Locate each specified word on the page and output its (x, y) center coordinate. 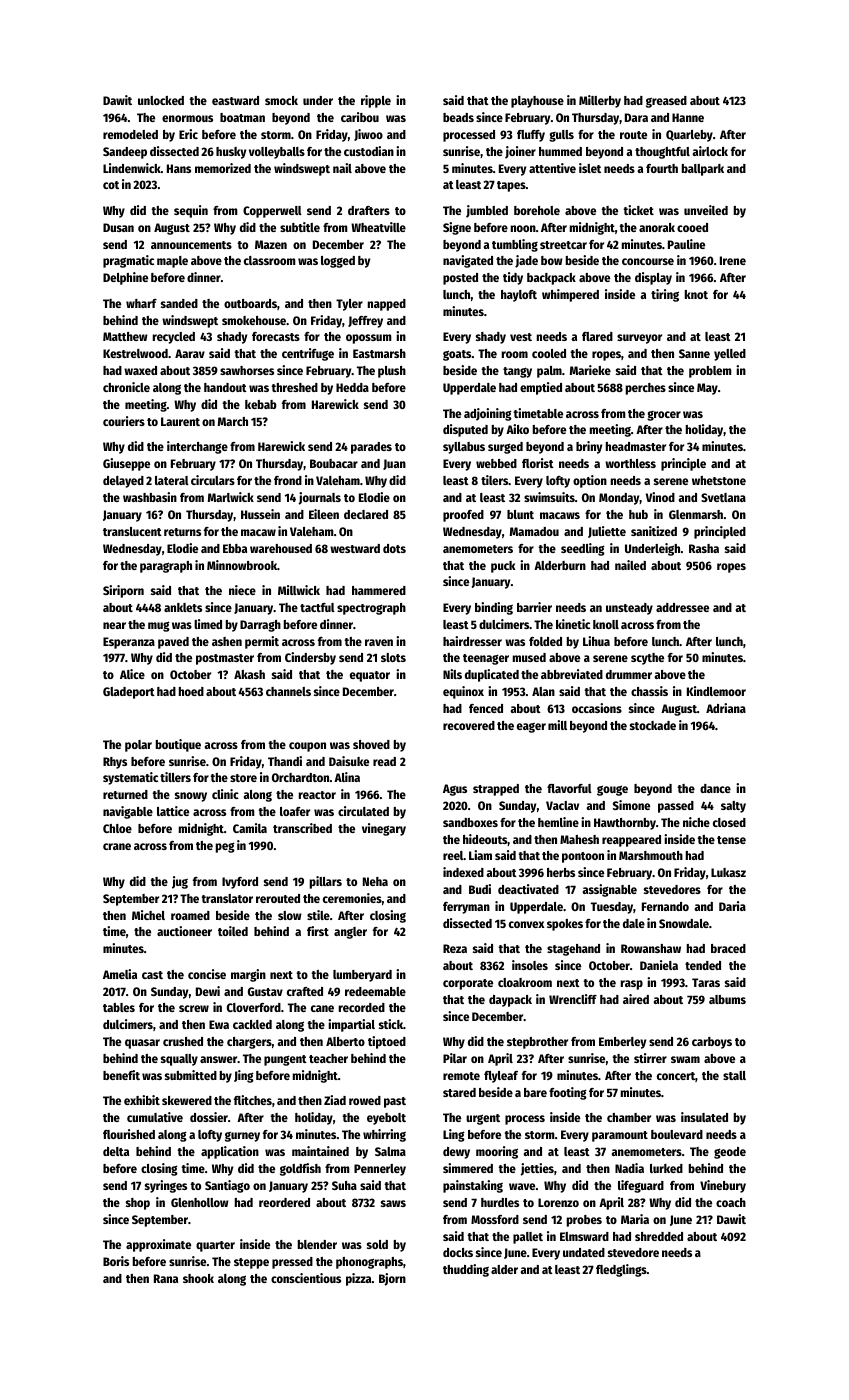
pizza (358, 1279)
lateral (172, 480)
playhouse (537, 102)
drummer (629, 674)
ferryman (466, 908)
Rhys (115, 763)
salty (733, 807)
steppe (251, 1263)
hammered (379, 590)
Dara (636, 117)
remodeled (130, 134)
